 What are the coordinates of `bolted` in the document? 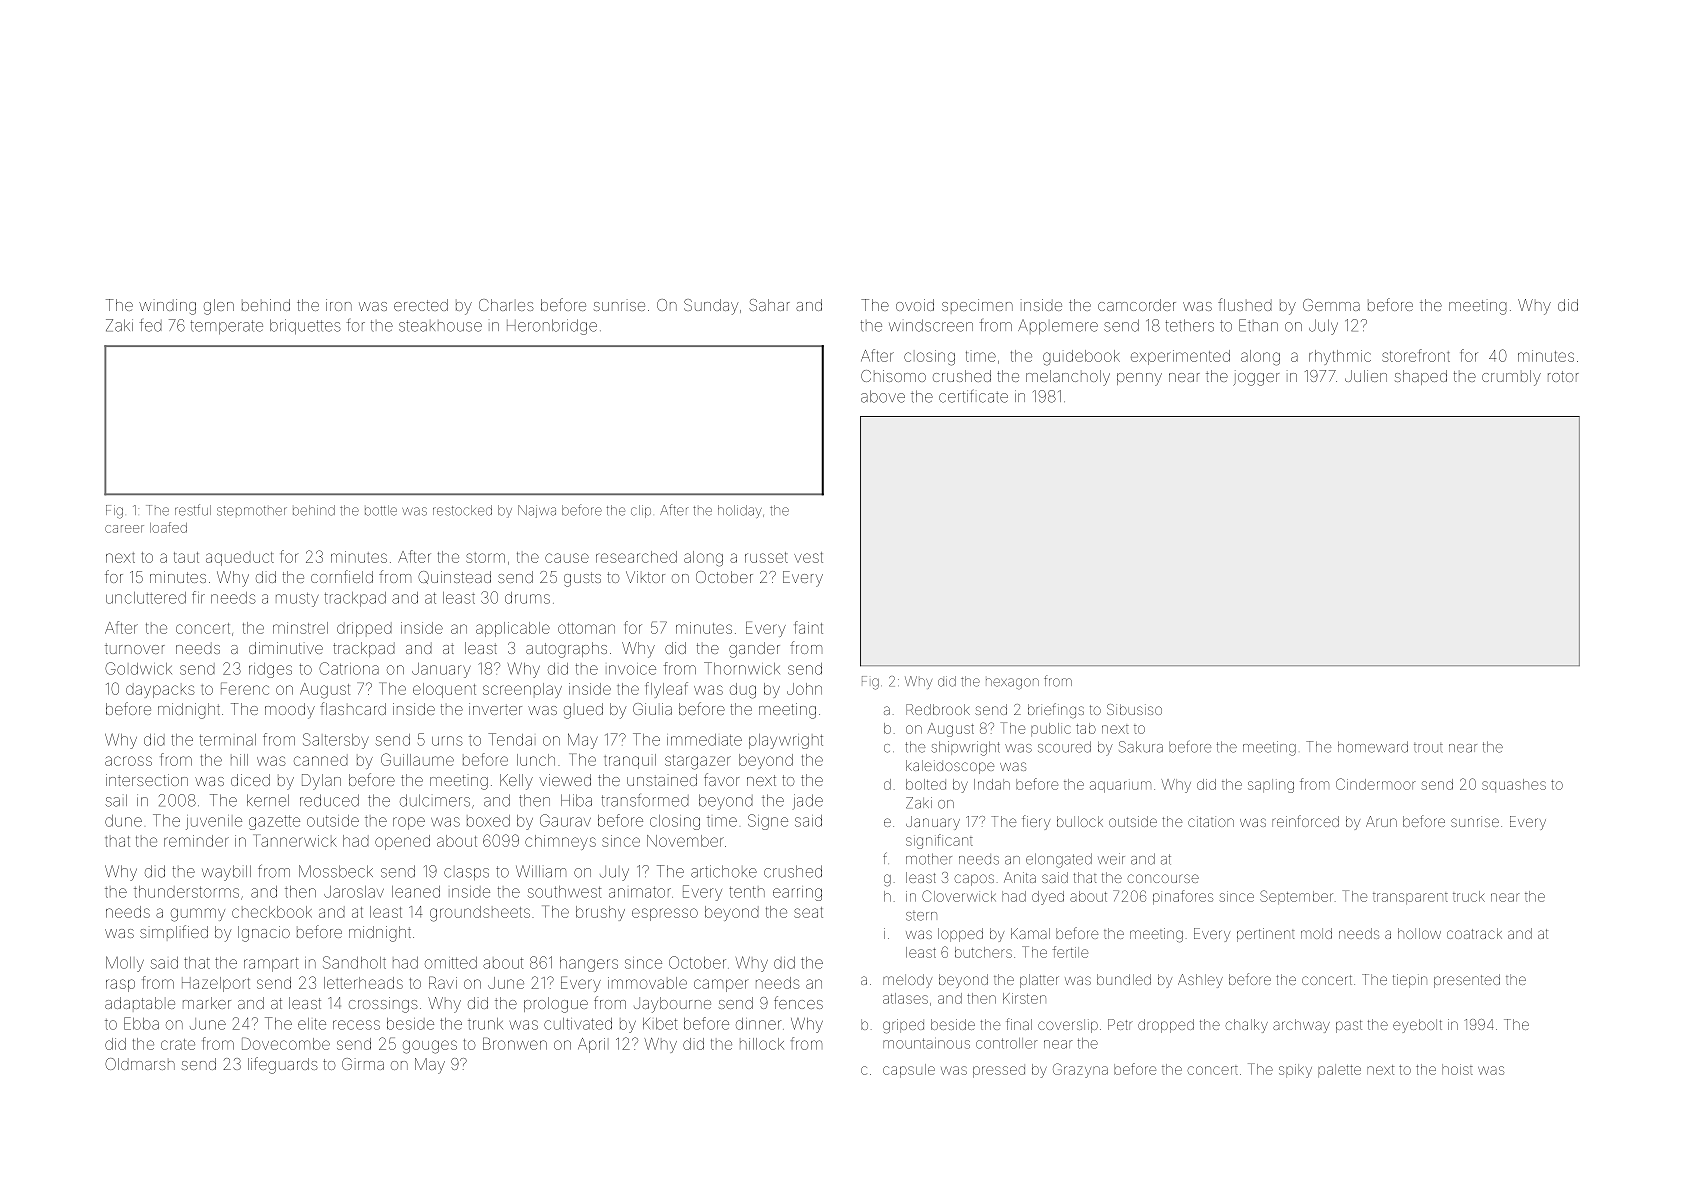 It's located at (926, 784).
